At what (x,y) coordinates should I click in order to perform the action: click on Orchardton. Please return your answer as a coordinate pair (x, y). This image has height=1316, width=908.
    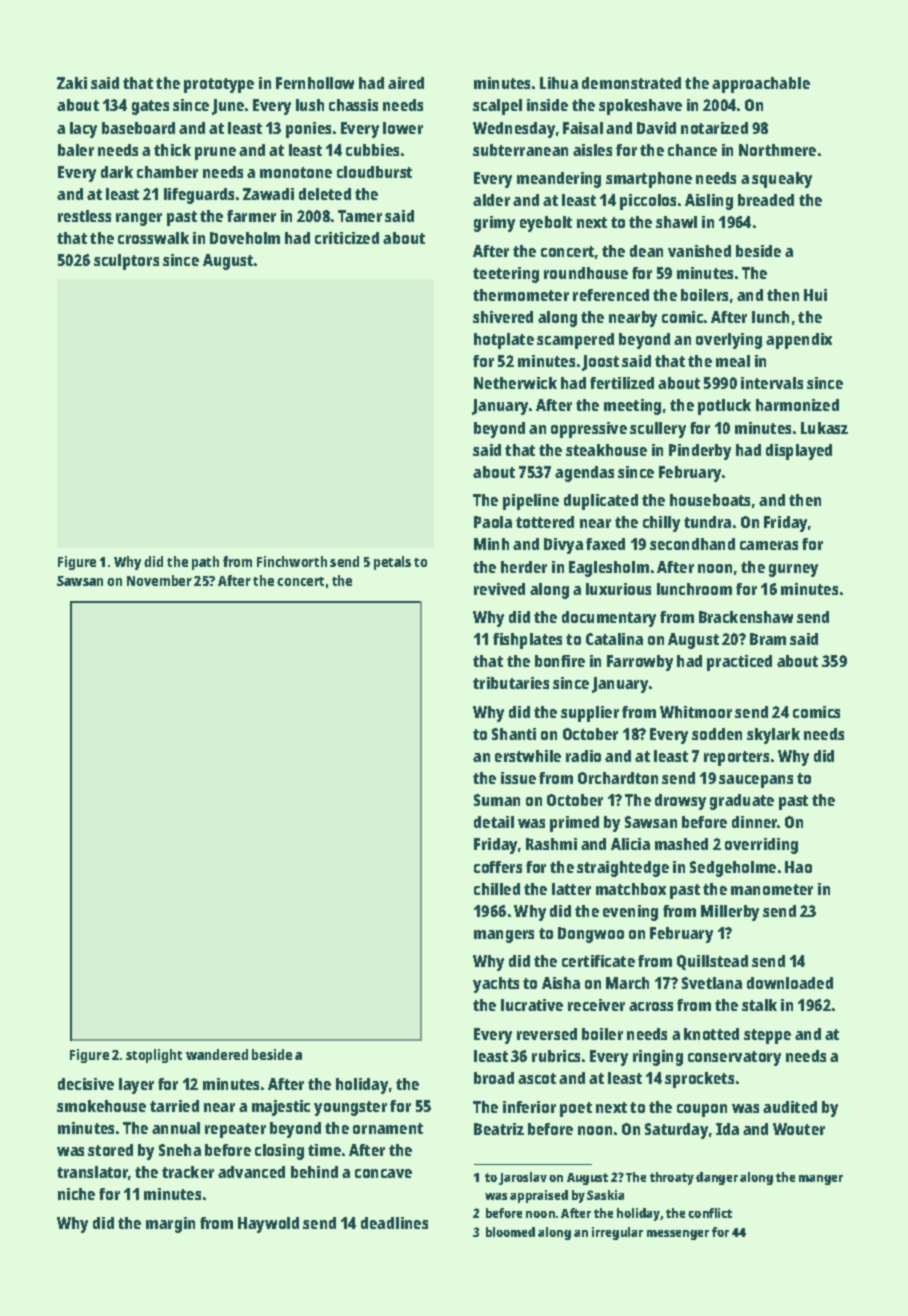
    Looking at the image, I should click on (618, 778).
